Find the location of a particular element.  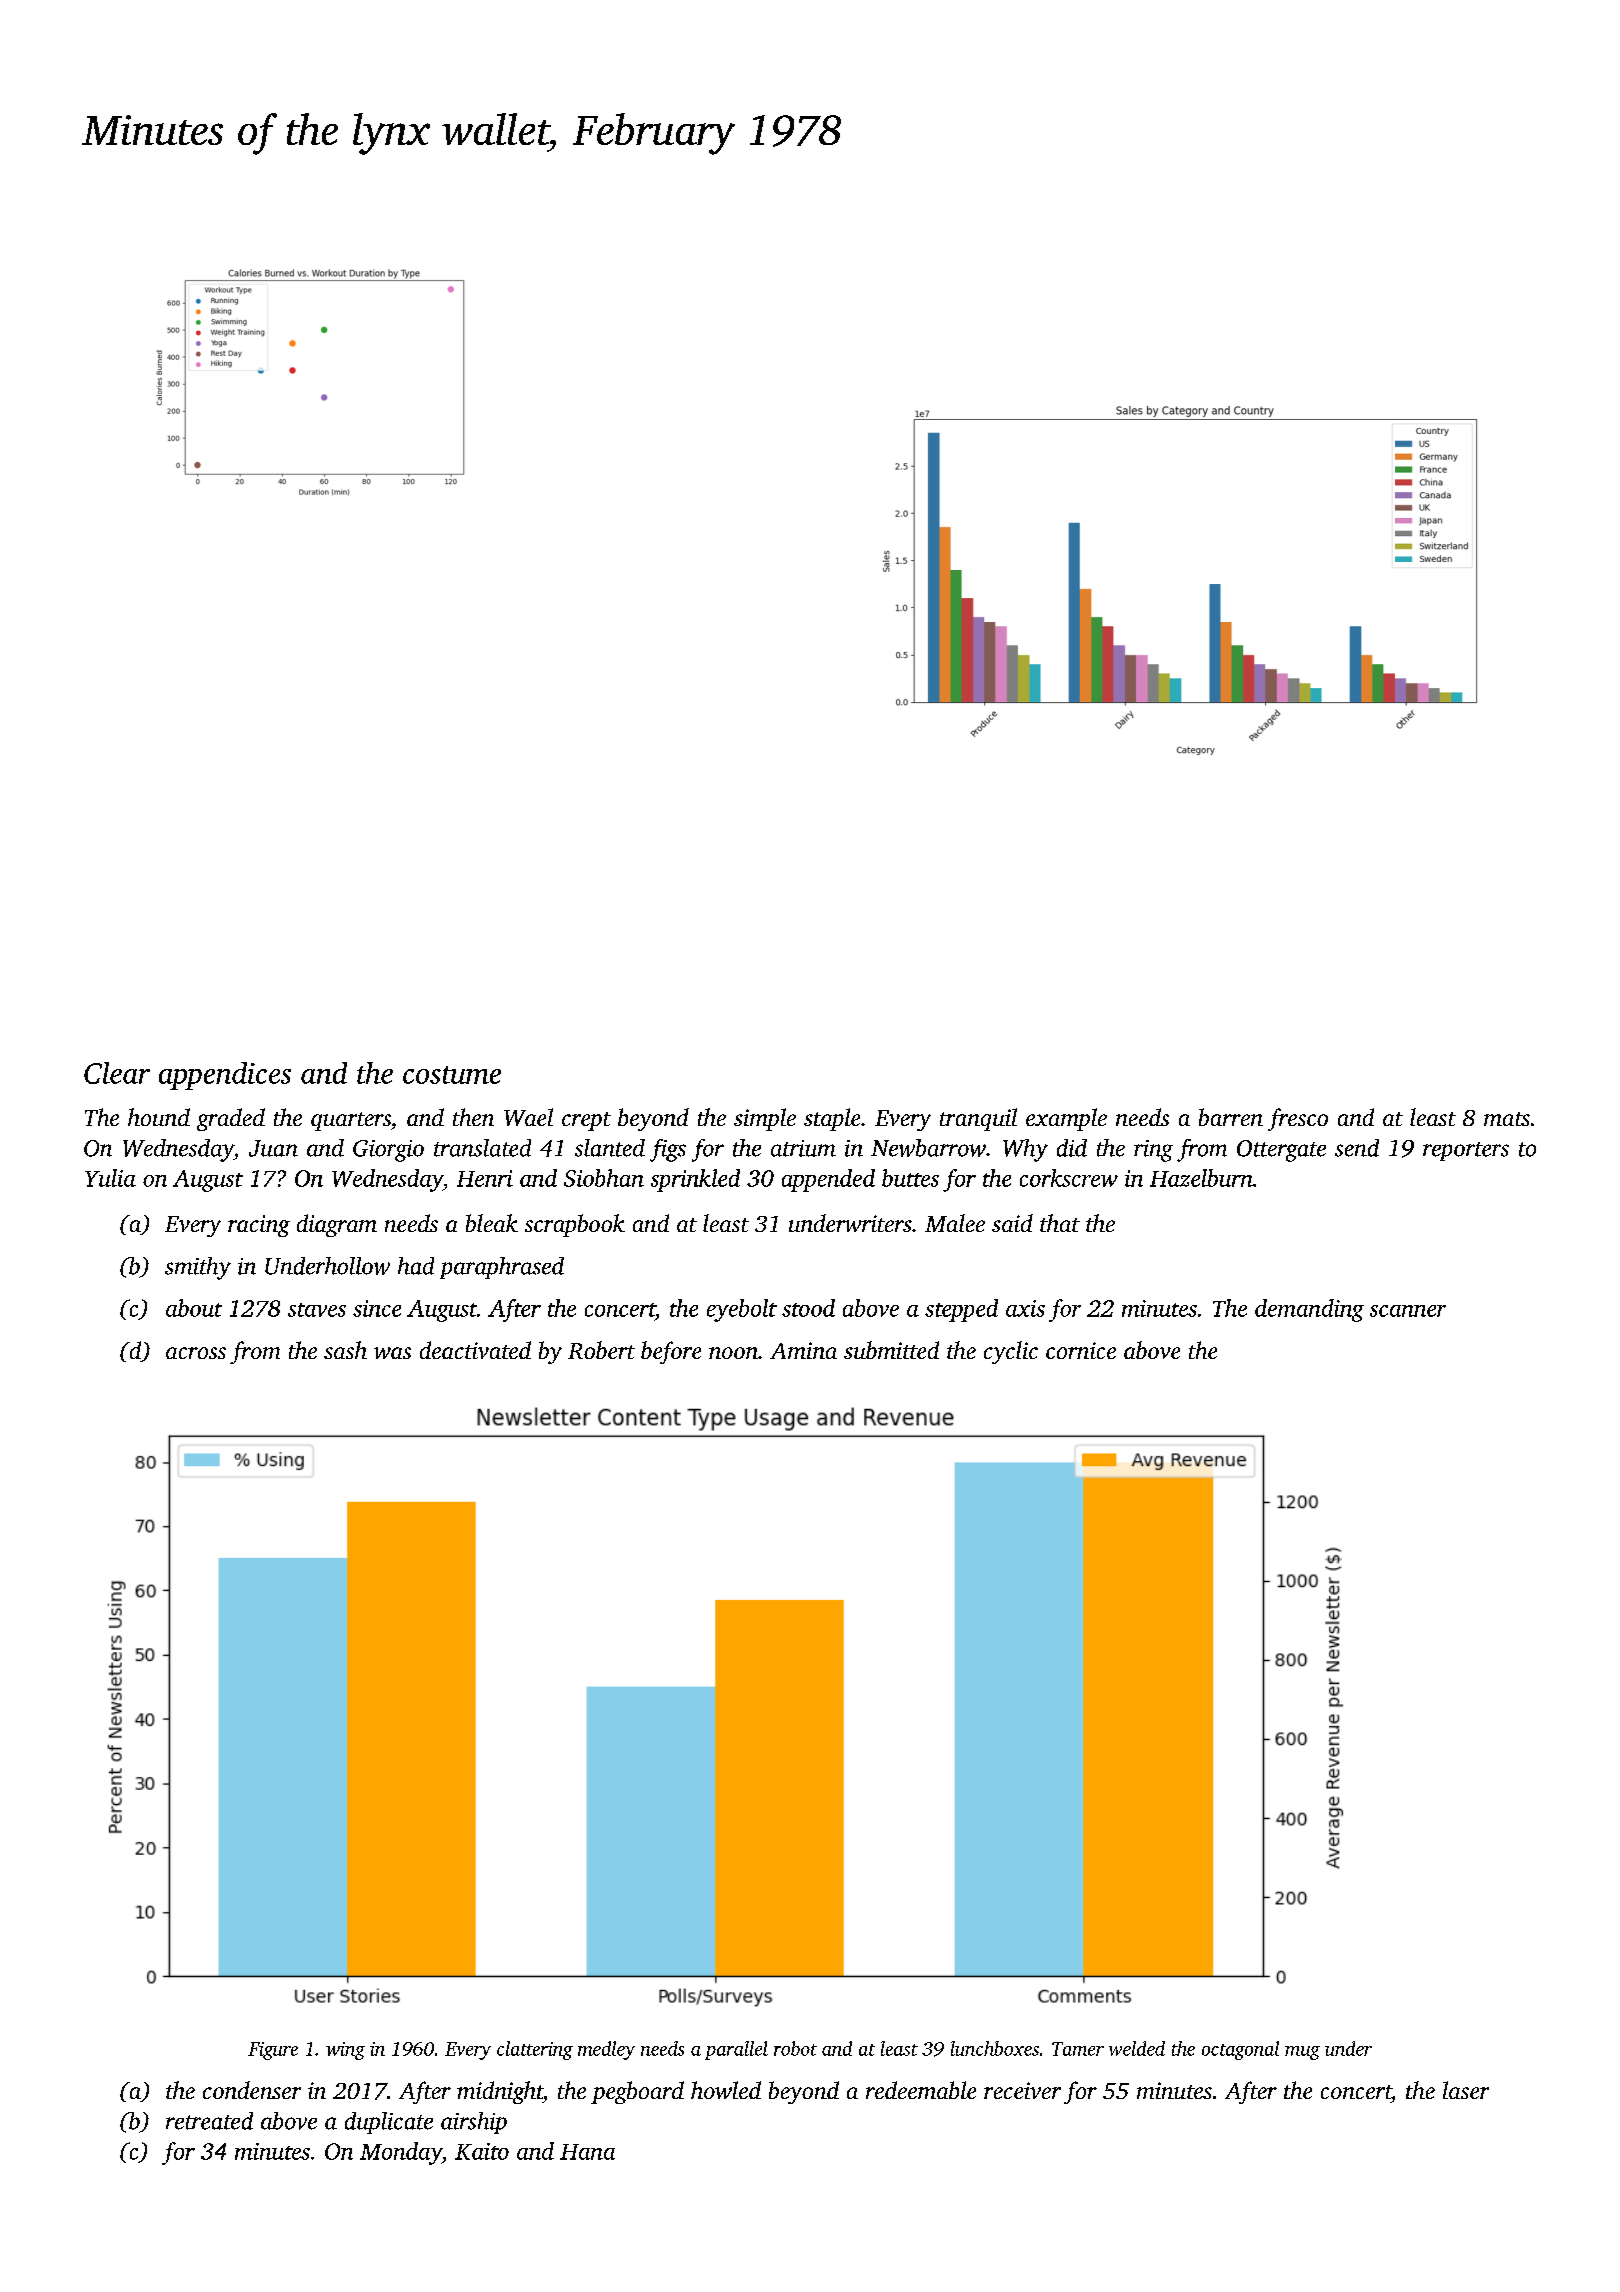

mug is located at coordinates (1302, 2053).
